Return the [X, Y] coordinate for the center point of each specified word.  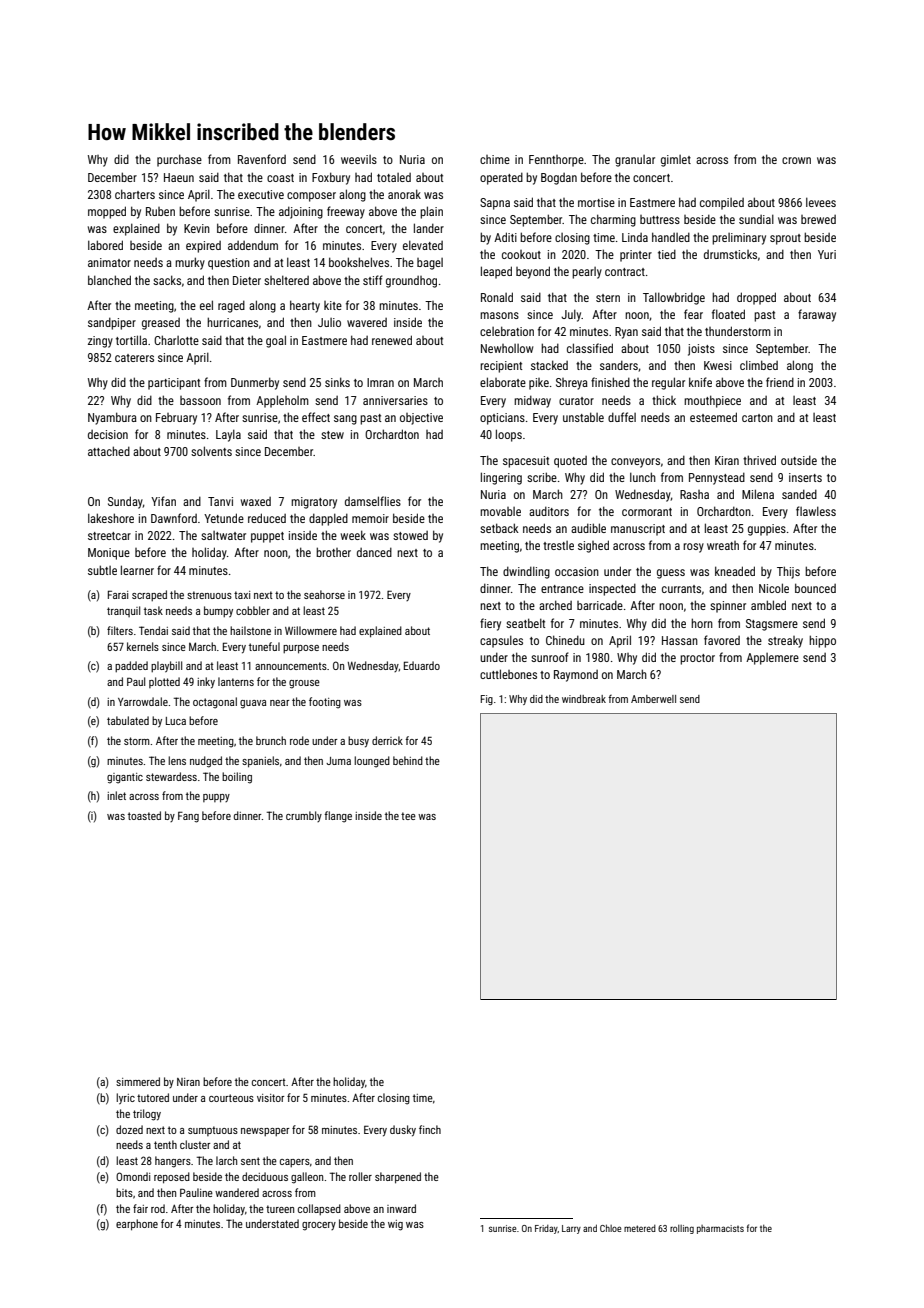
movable [500, 511]
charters [135, 194]
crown [796, 160]
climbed [759, 365]
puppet [267, 537]
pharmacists [720, 1229]
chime [495, 159]
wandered [237, 1192]
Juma [338, 761]
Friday [546, 1229]
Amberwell [653, 699]
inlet [116, 795]
